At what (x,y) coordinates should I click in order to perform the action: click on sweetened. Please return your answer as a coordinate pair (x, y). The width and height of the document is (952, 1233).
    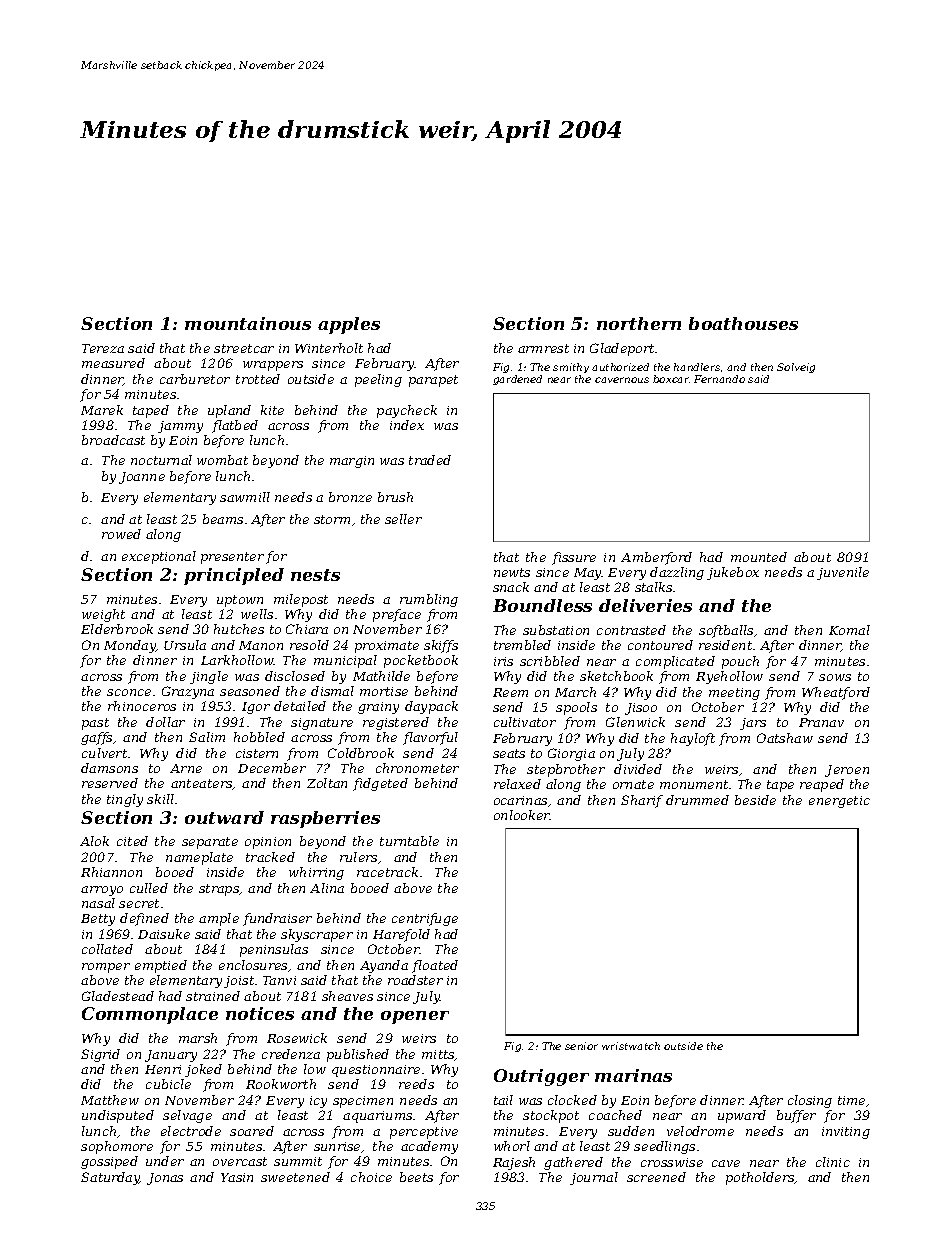
    Looking at the image, I should click on (295, 1177).
